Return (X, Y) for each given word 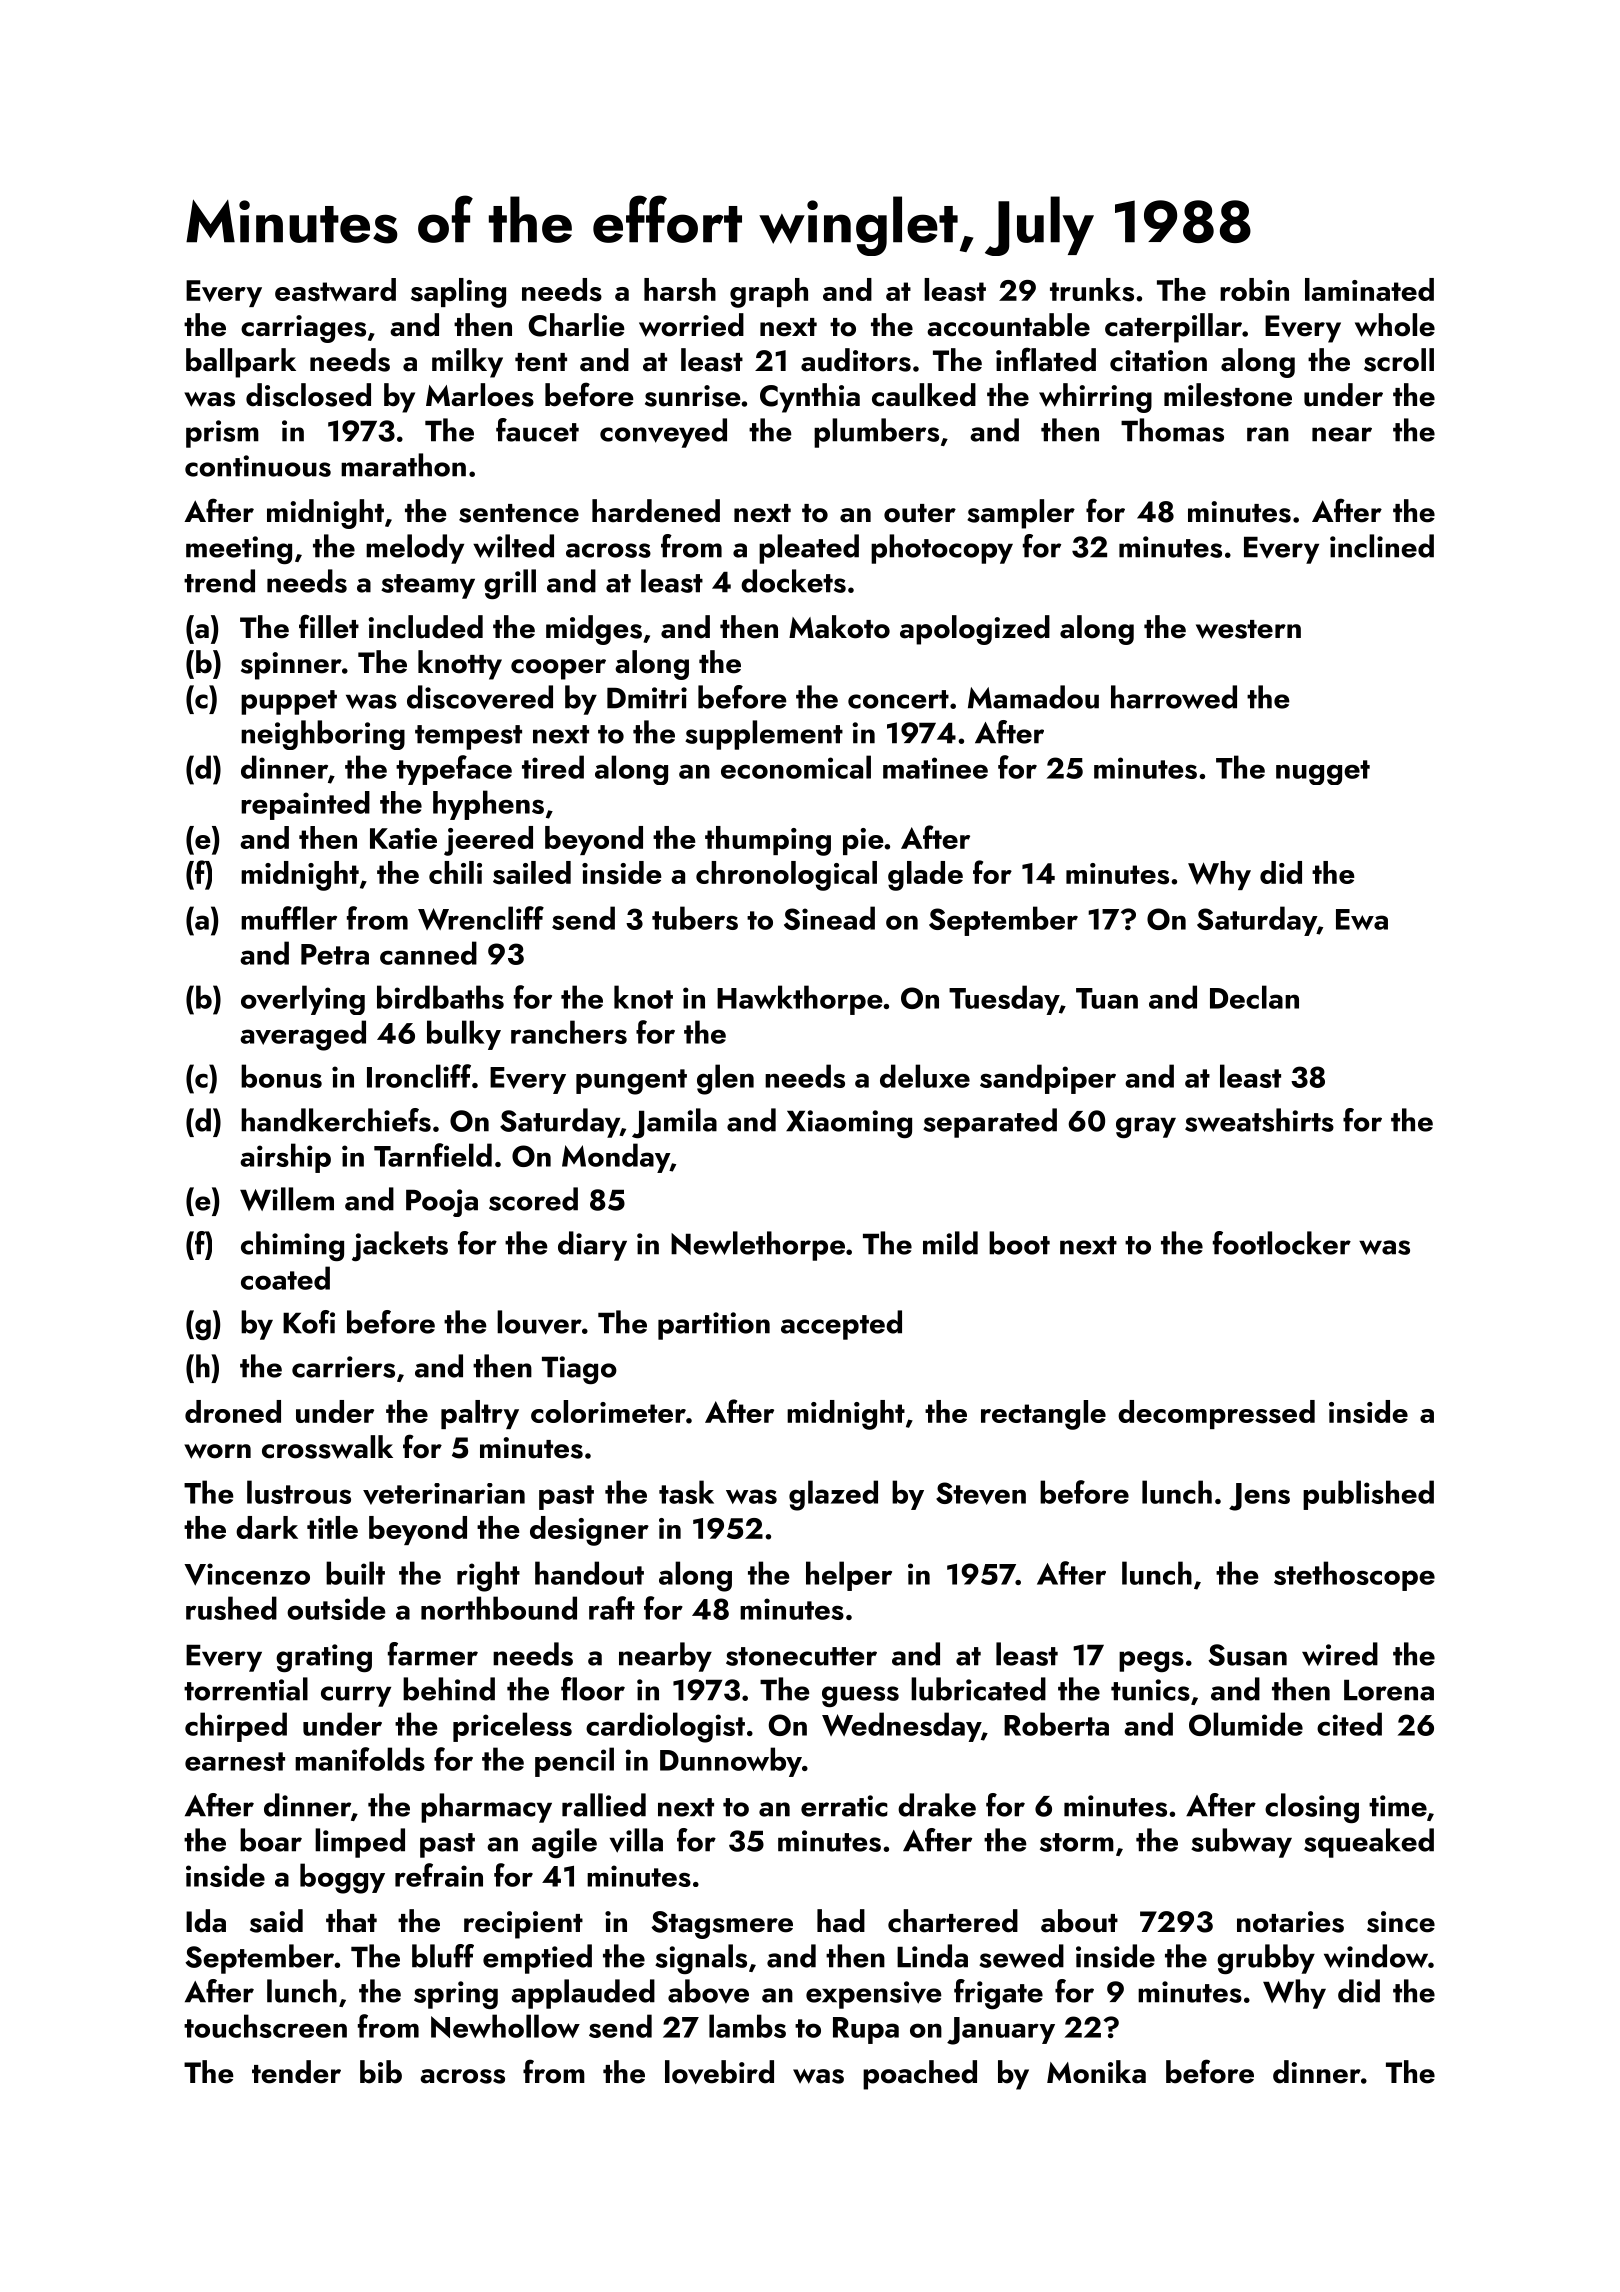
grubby (1266, 1959)
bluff (443, 1956)
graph (769, 293)
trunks (1092, 290)
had (841, 1921)
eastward (335, 290)
